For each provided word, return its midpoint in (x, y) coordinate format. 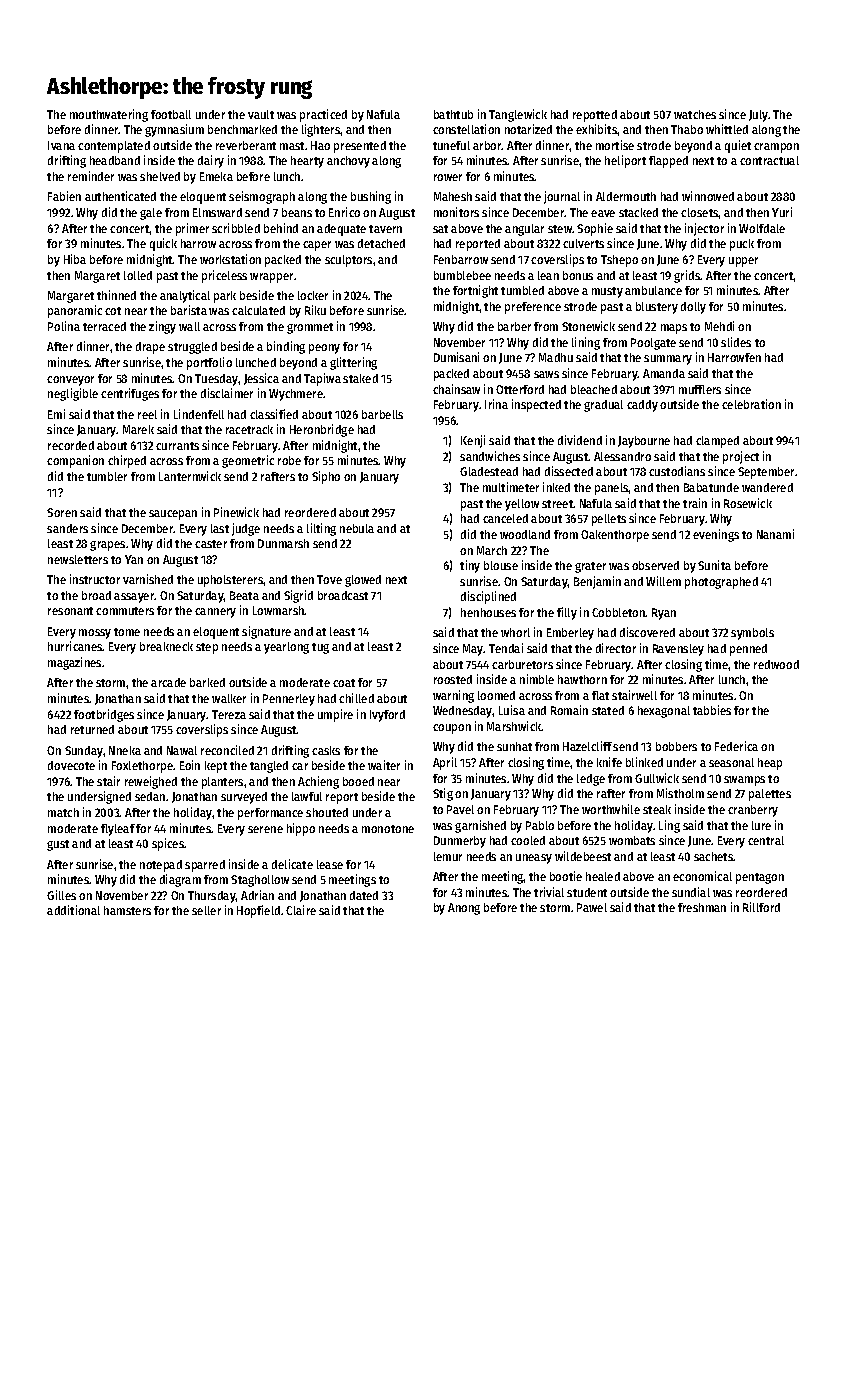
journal (562, 197)
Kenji (473, 441)
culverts (583, 243)
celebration (751, 404)
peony (324, 349)
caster (211, 544)
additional (73, 910)
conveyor (70, 381)
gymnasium (174, 130)
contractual (769, 160)
